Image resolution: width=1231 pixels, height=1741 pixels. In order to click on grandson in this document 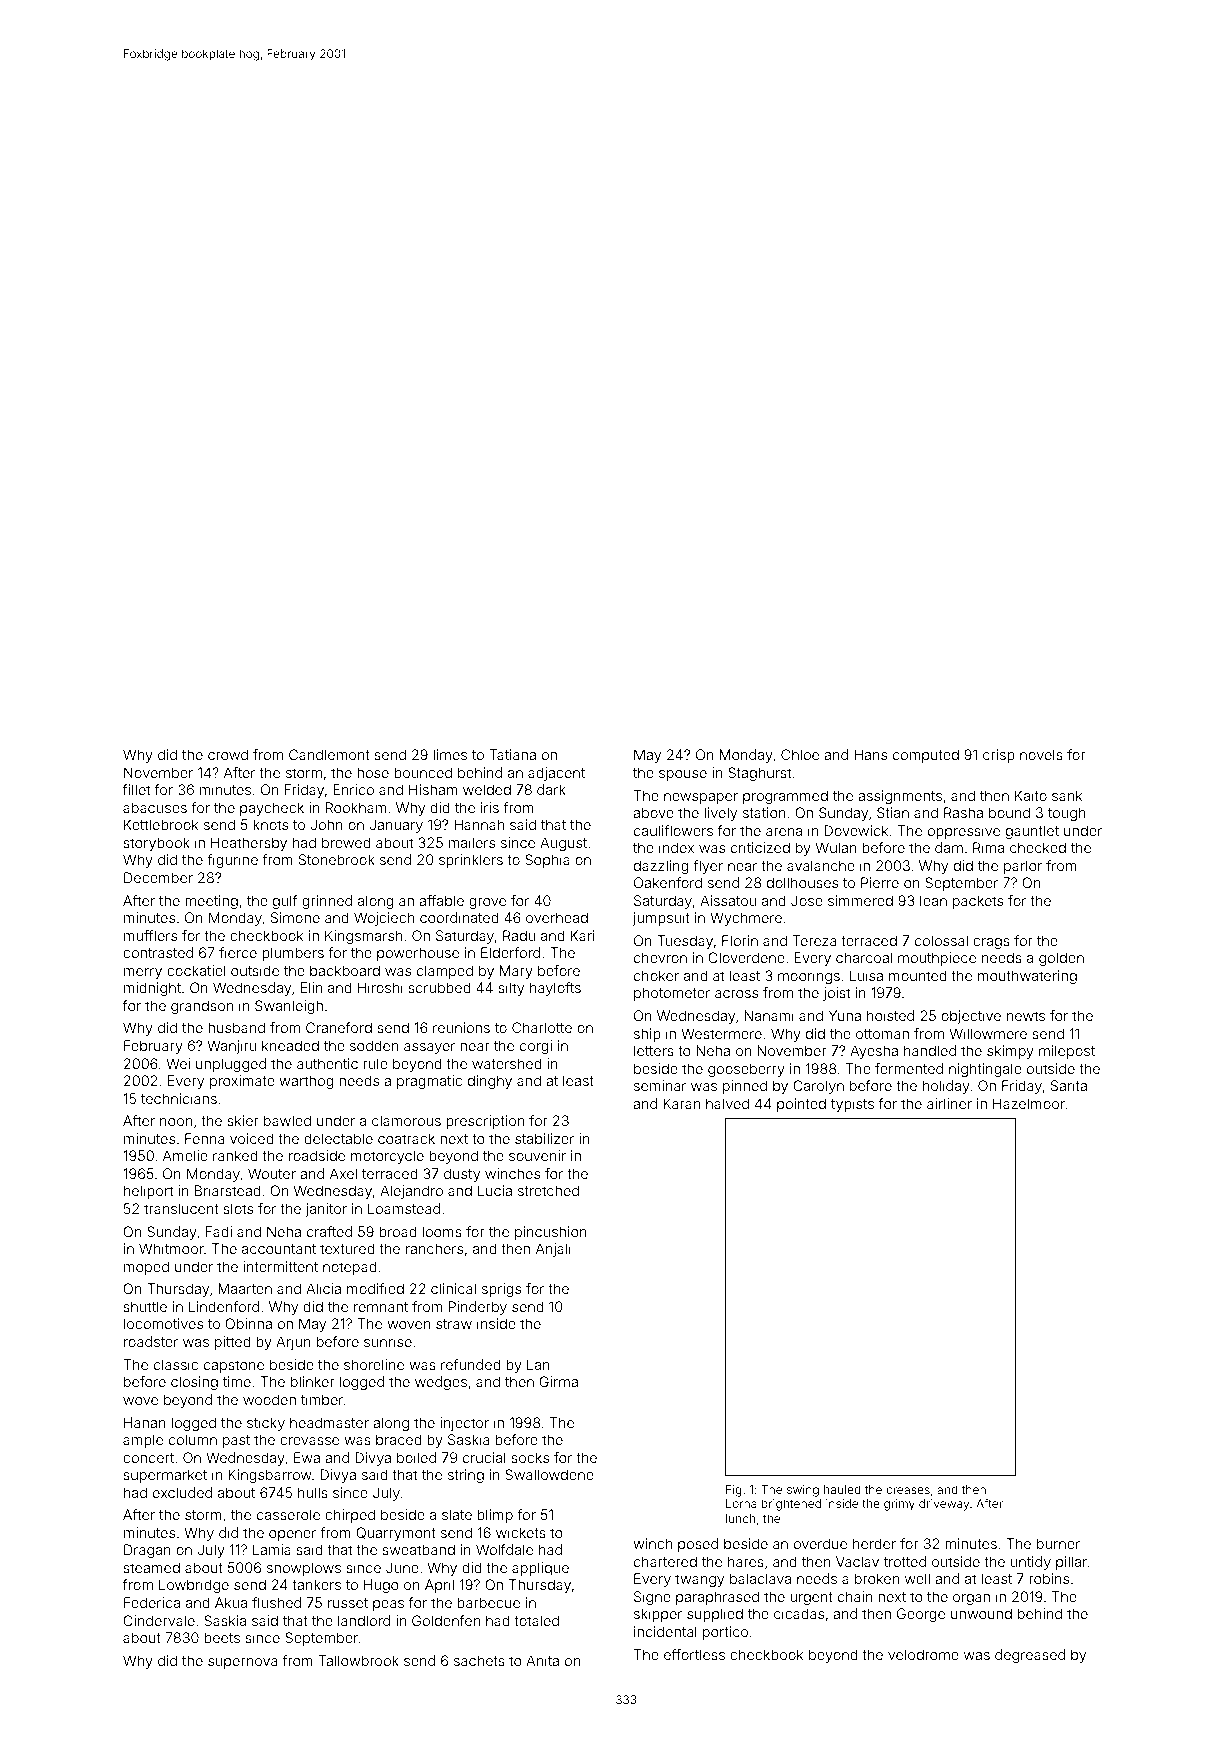, I will do `click(202, 1007)`.
